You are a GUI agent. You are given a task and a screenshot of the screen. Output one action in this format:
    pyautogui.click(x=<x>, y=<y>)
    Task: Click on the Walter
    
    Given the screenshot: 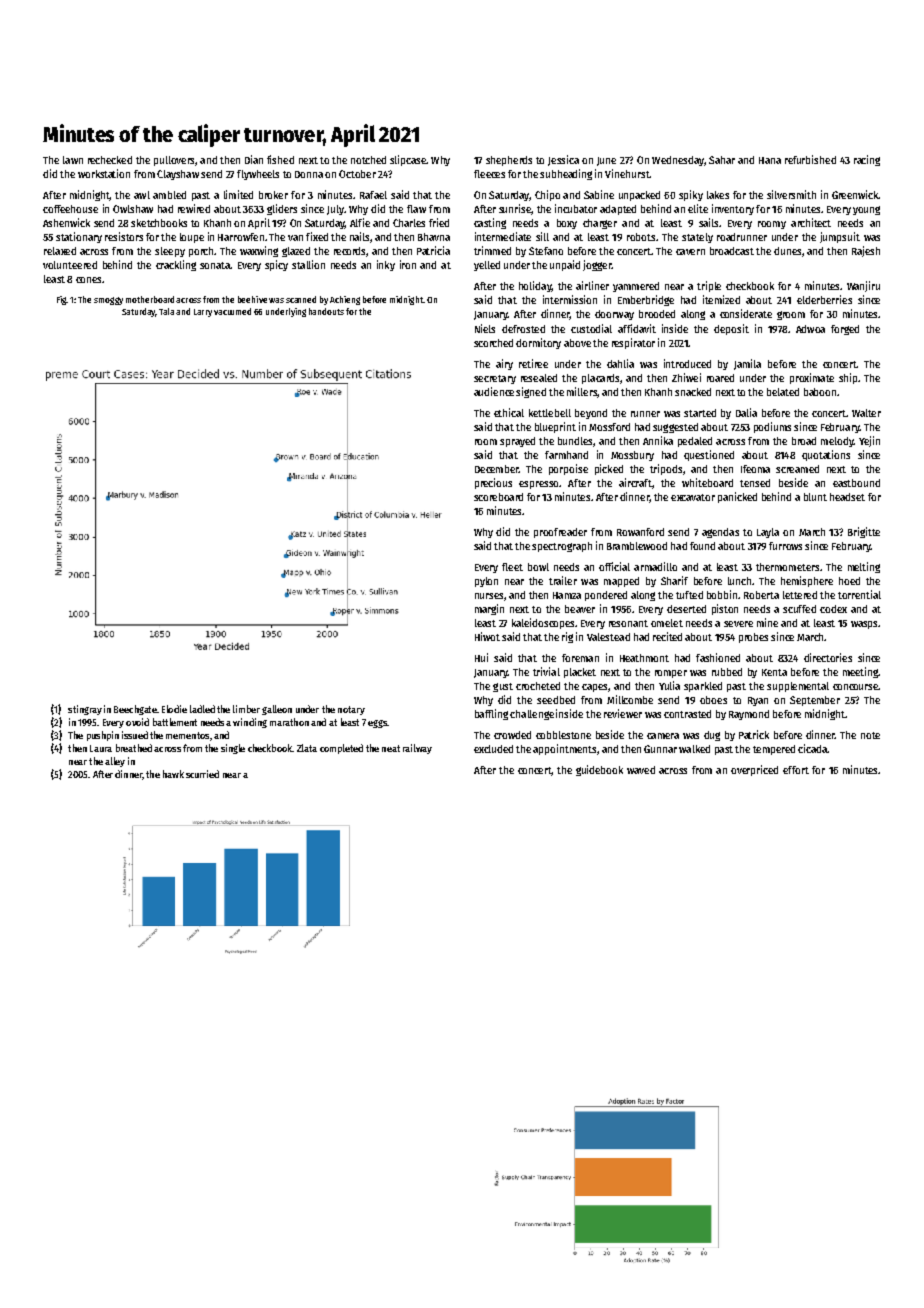 What is the action you would take?
    pyautogui.click(x=866, y=413)
